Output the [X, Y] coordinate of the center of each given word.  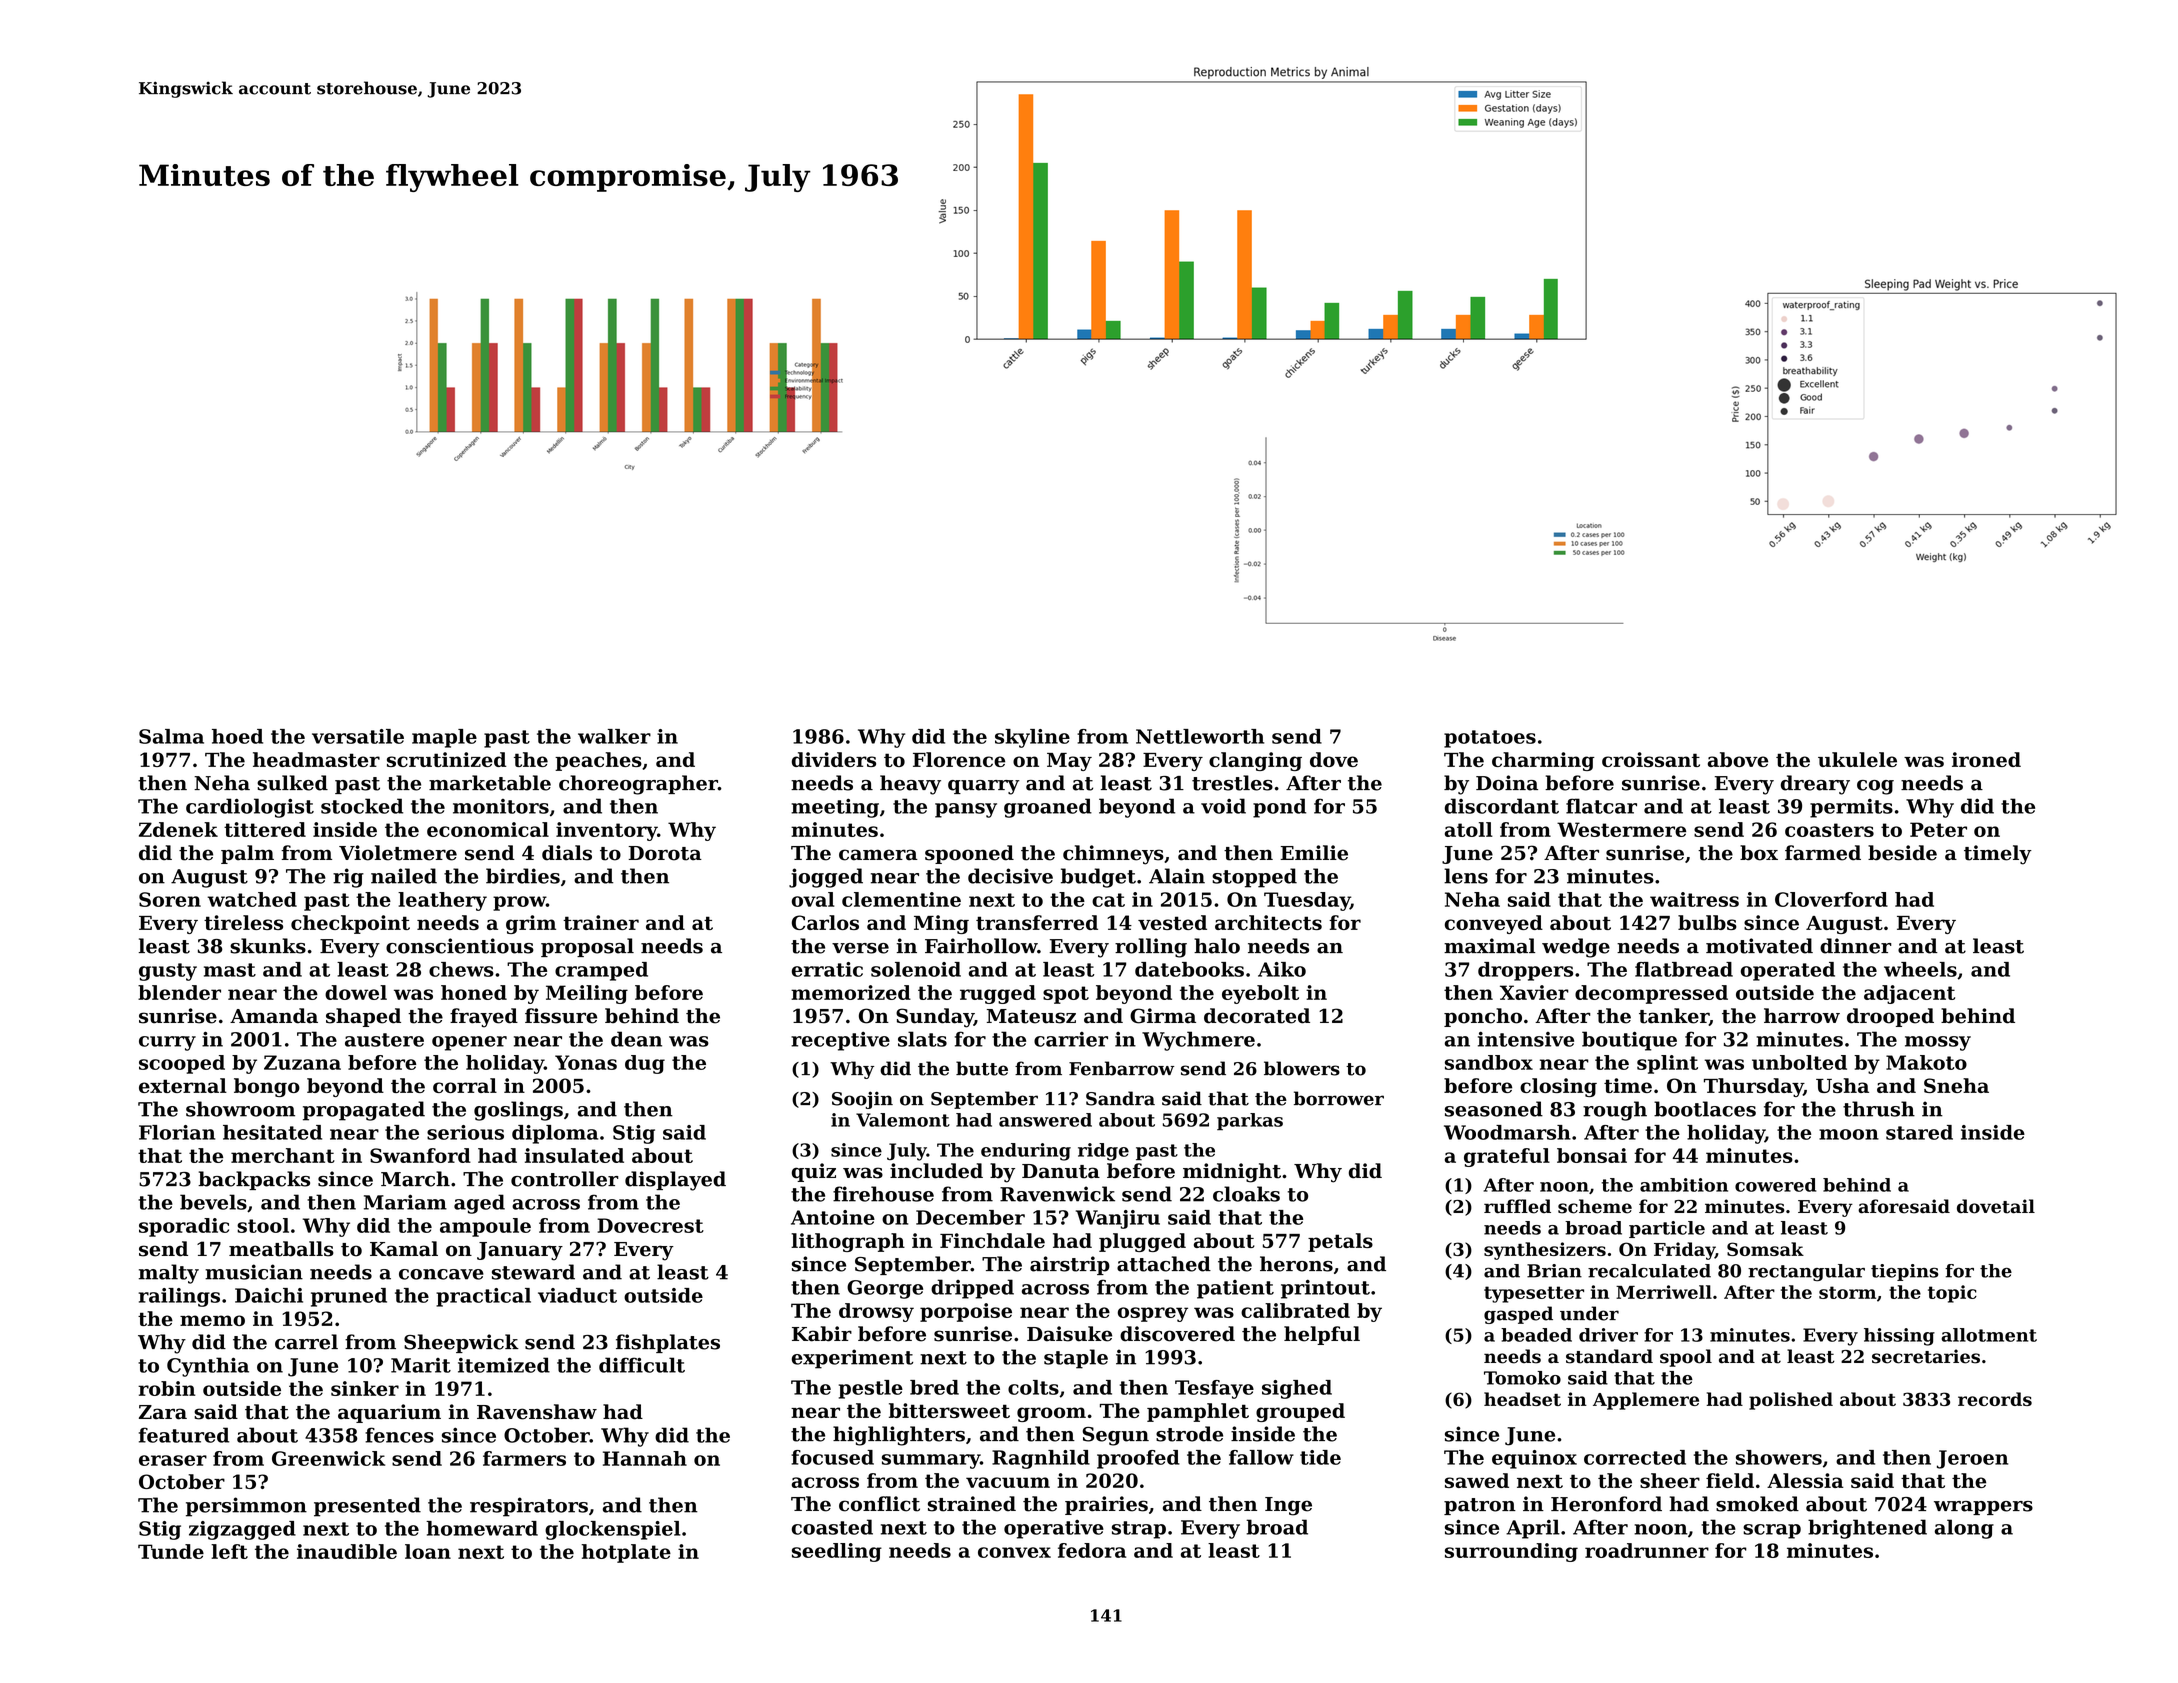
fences [399, 1435]
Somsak [1765, 1249]
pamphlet [1198, 1412]
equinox [1534, 1459]
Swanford [420, 1155]
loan [428, 1551]
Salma [171, 736]
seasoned [1494, 1109]
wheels [1920, 969]
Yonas [586, 1062]
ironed [1986, 759]
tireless [243, 922]
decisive [1010, 876]
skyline [1032, 738]
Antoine [833, 1217]
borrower [1339, 1098]
